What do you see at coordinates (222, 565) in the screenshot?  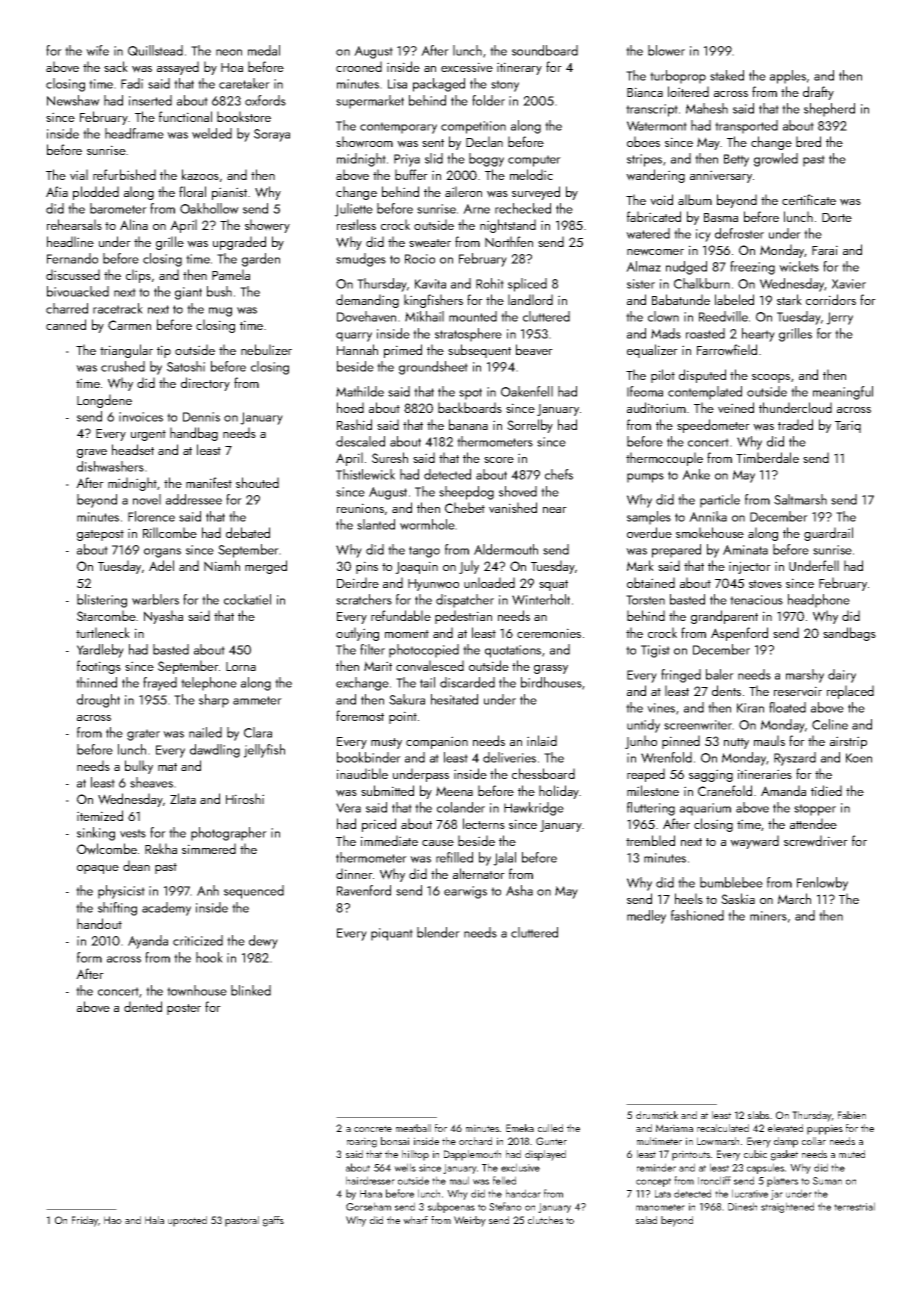 I see `Niamh` at bounding box center [222, 565].
